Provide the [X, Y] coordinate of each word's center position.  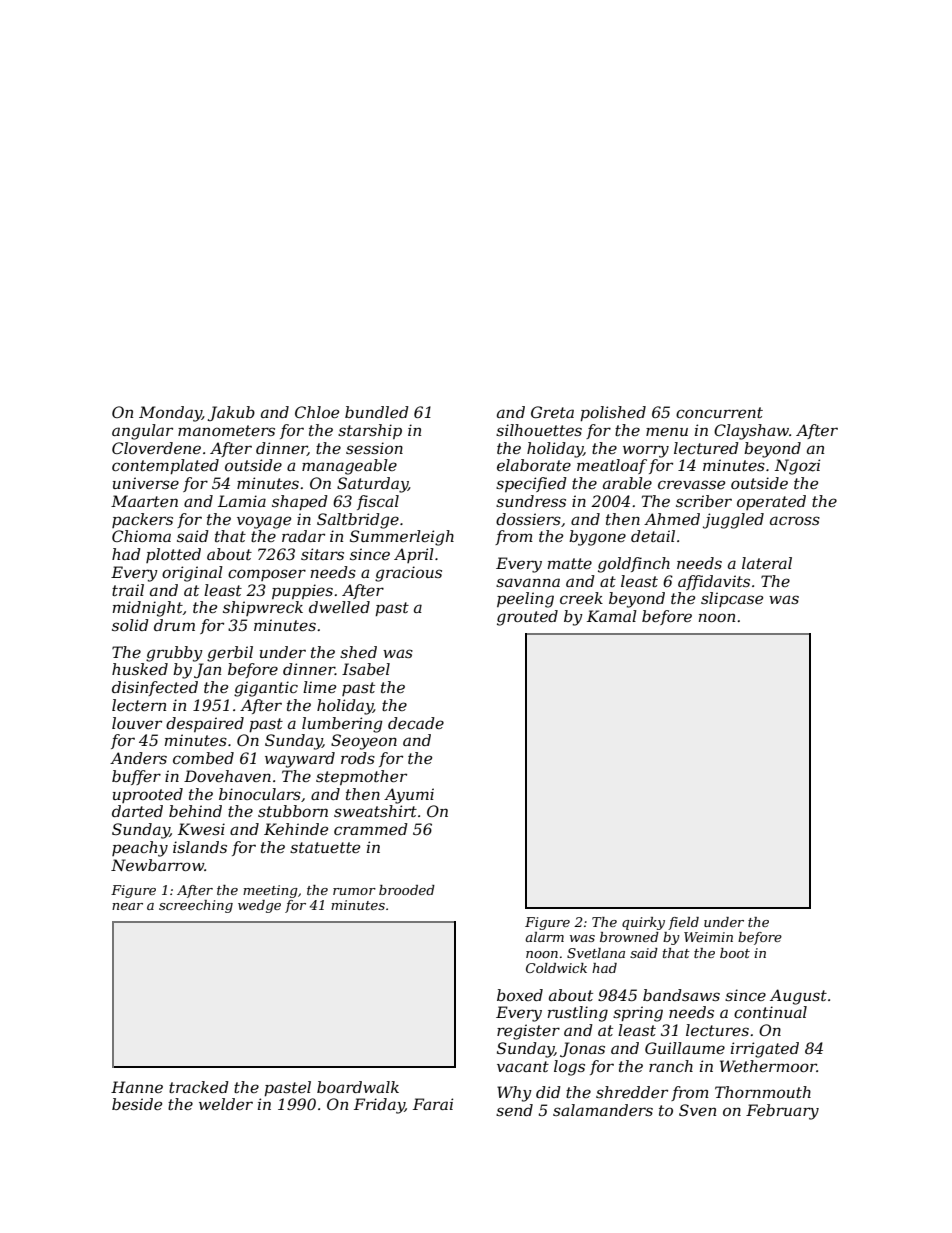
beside [137, 1104]
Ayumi [409, 796]
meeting [270, 891]
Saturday [372, 485]
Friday [379, 1106]
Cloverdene [156, 448]
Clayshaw [751, 432]
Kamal [612, 616]
